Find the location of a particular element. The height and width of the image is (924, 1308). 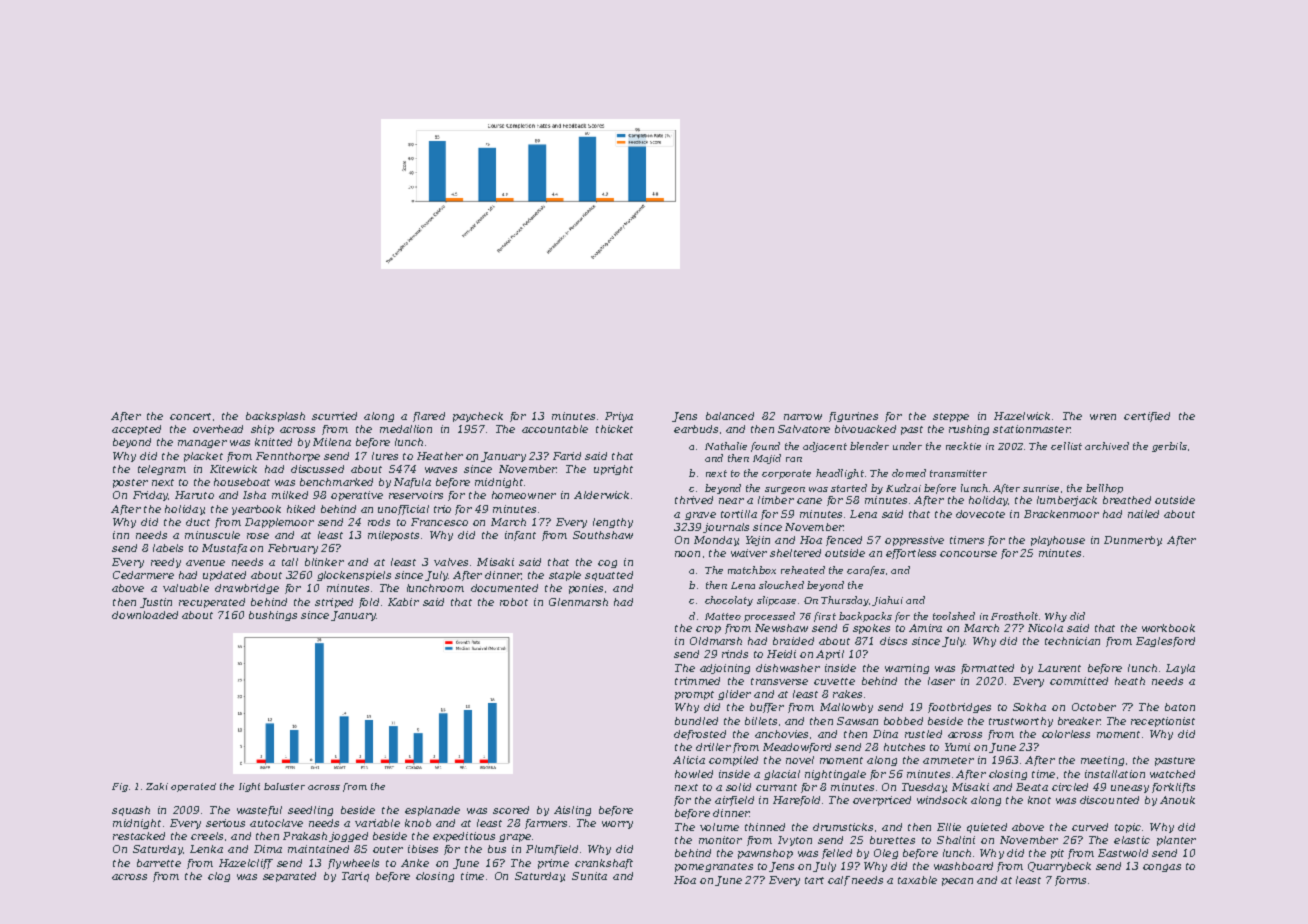

Priya is located at coordinates (619, 417).
